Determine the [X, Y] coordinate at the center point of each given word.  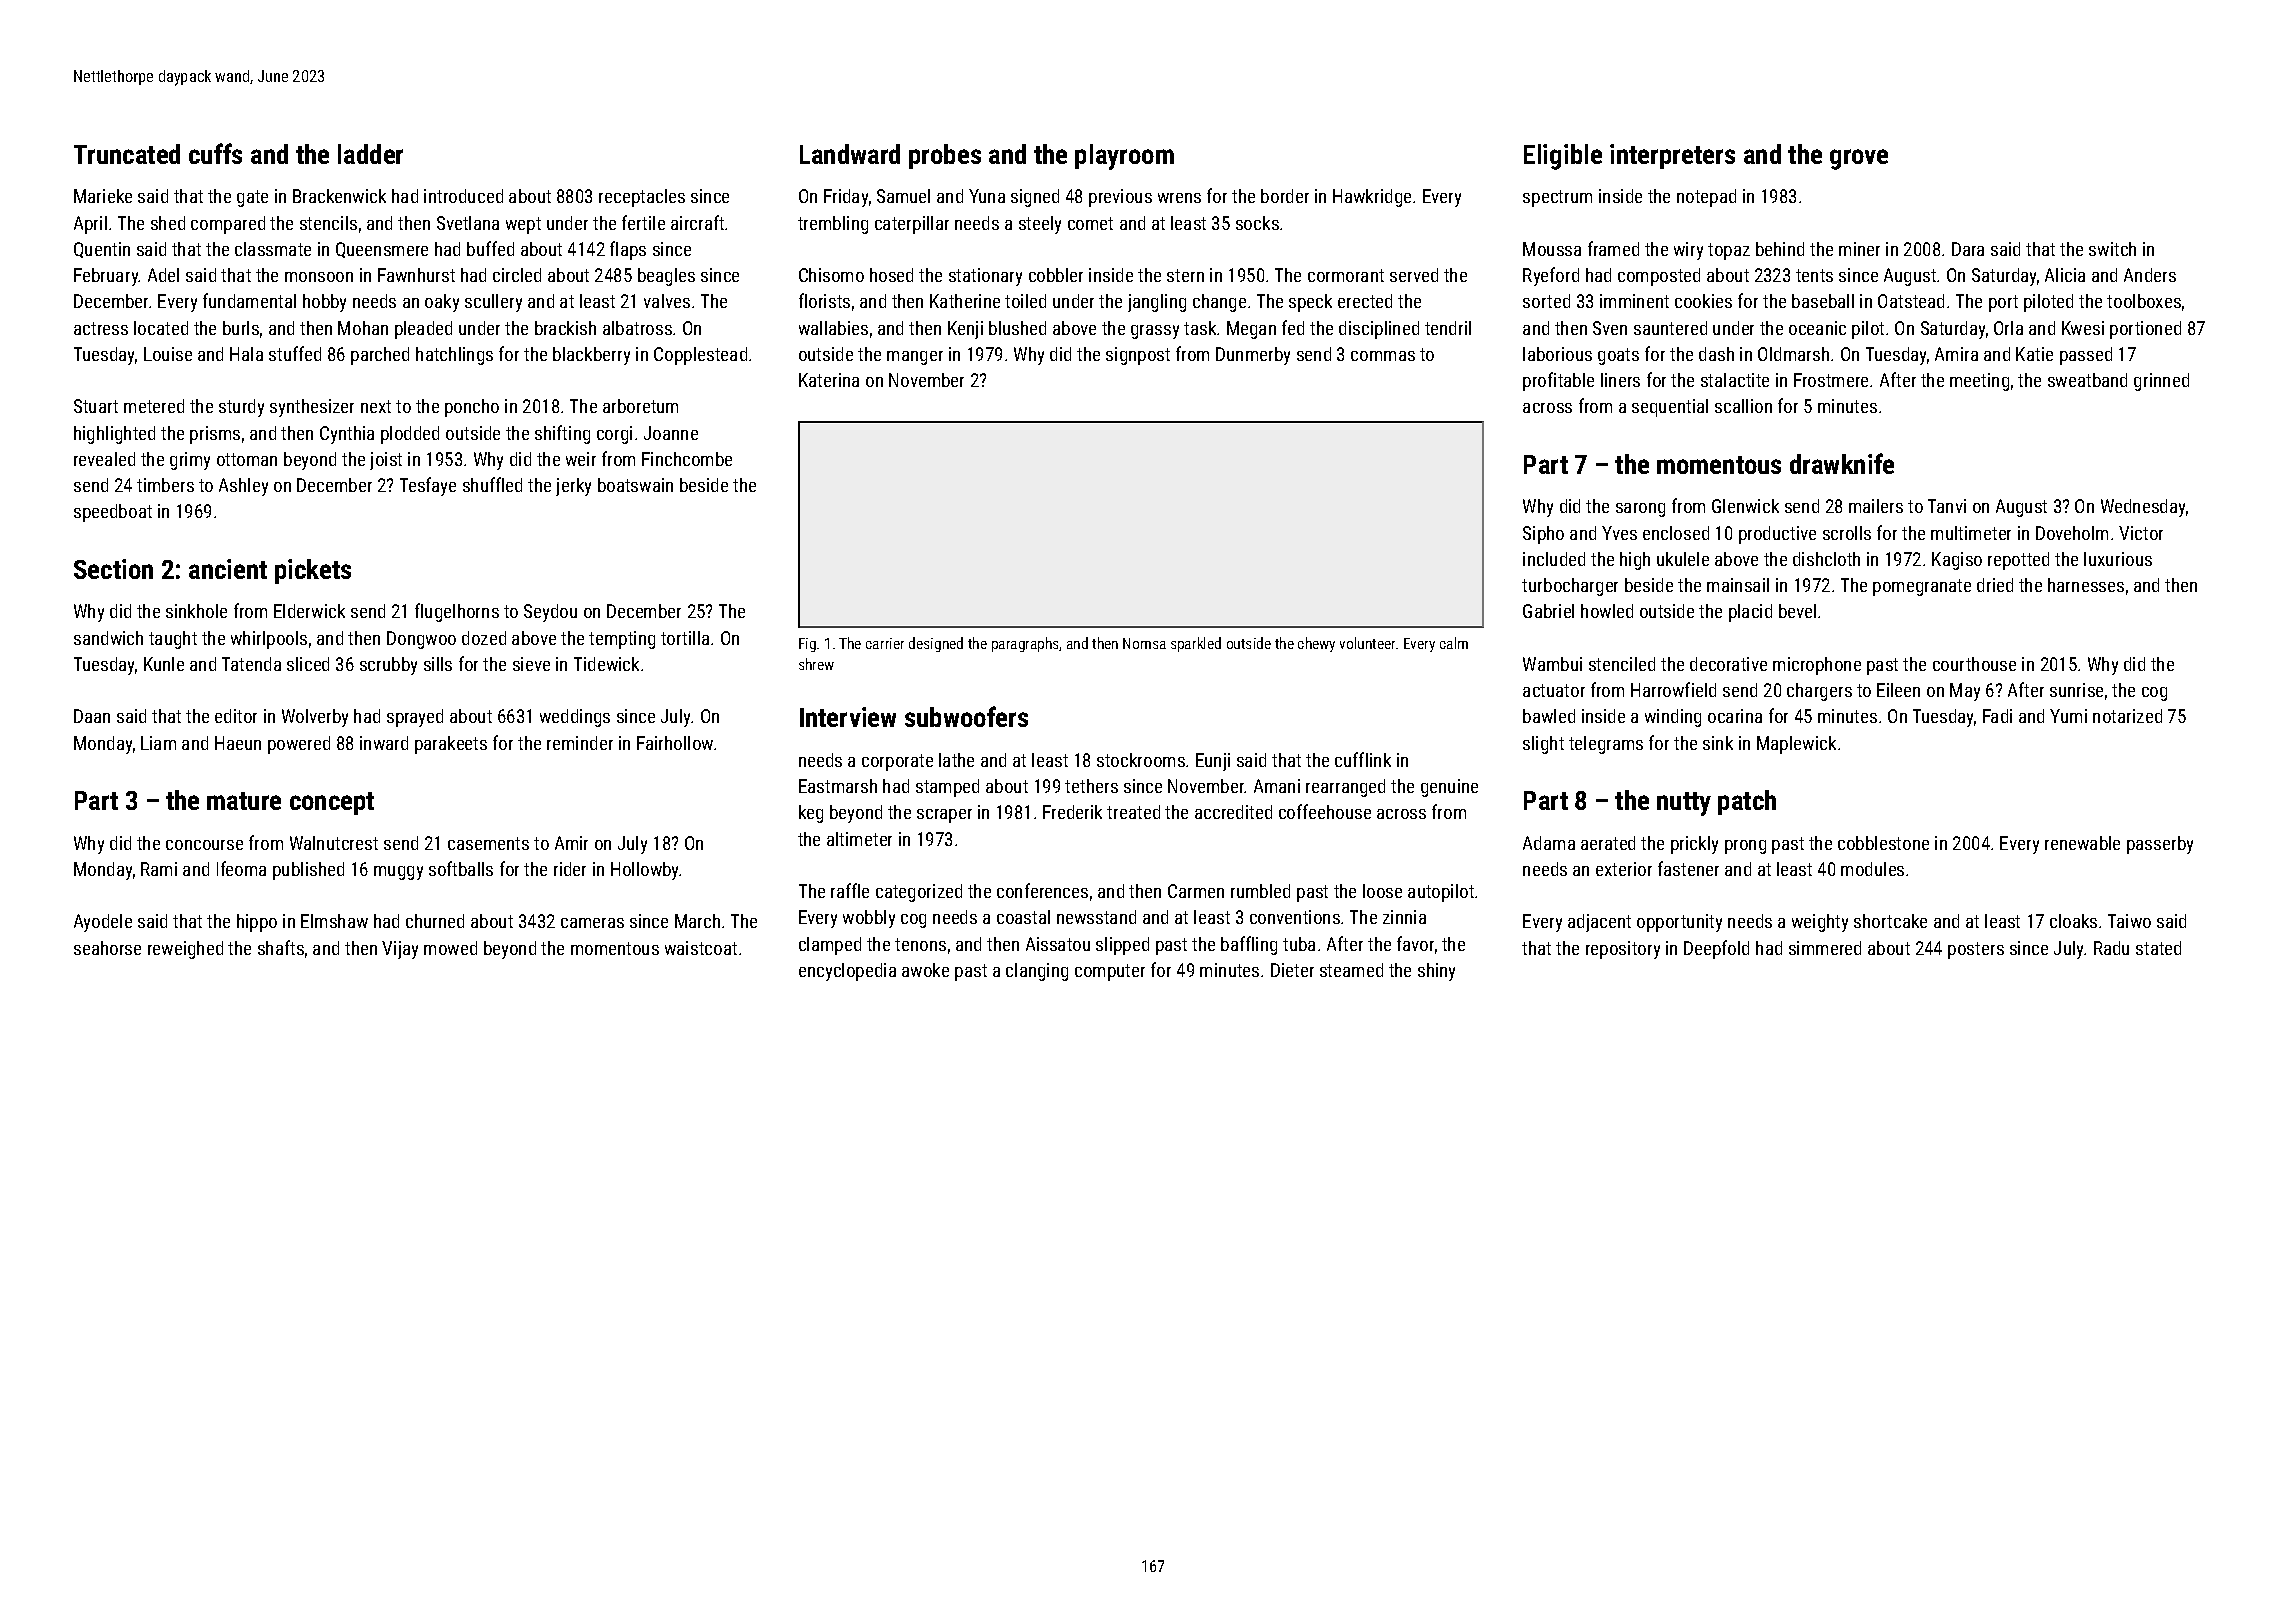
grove [1859, 159]
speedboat [113, 513]
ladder [370, 154]
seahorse [107, 948]
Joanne [671, 433]
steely [1040, 225]
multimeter [1971, 533]
